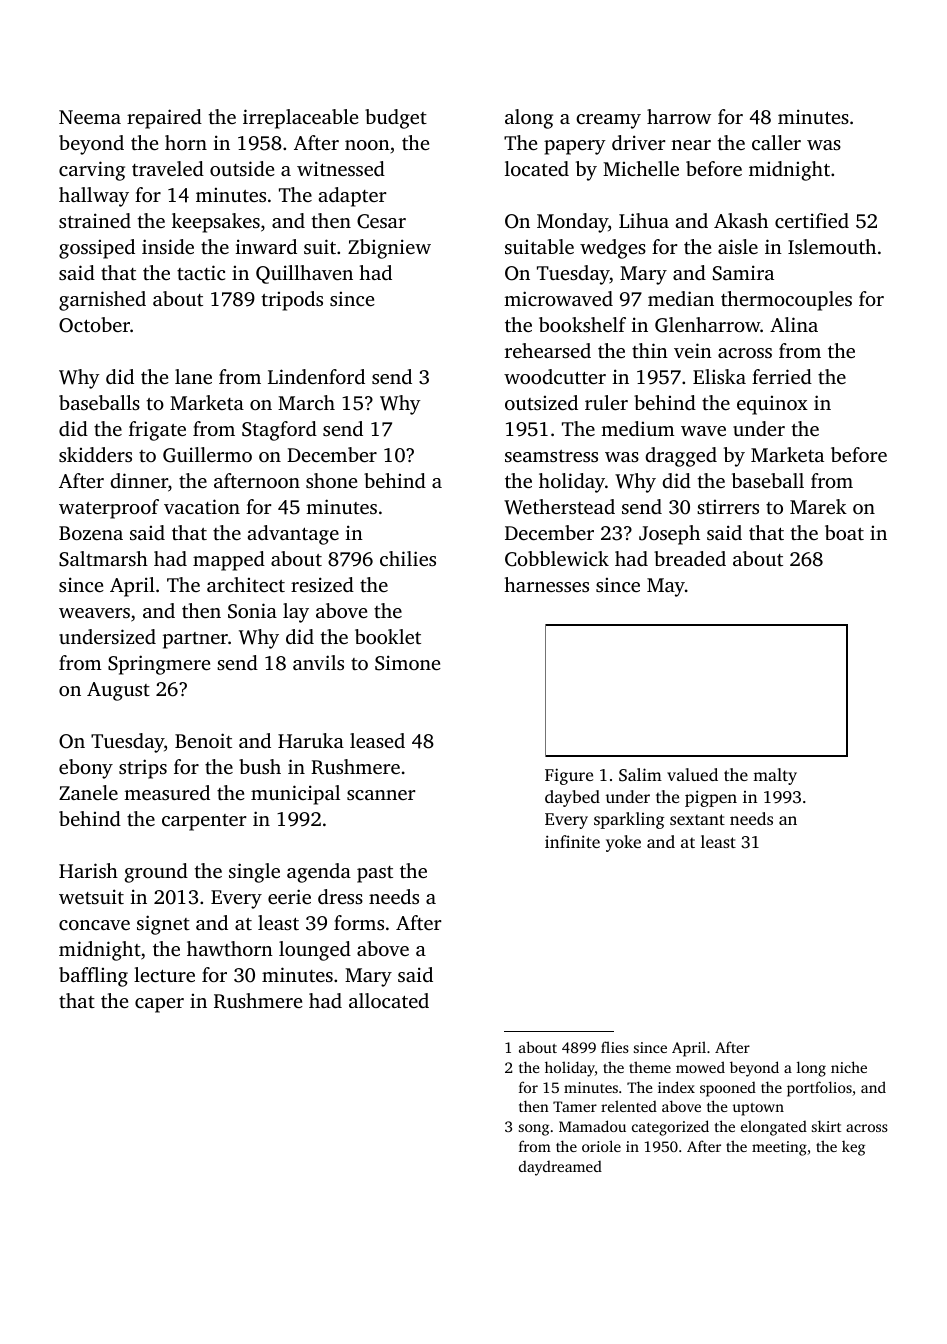  I want to click on creamy, so click(608, 121).
